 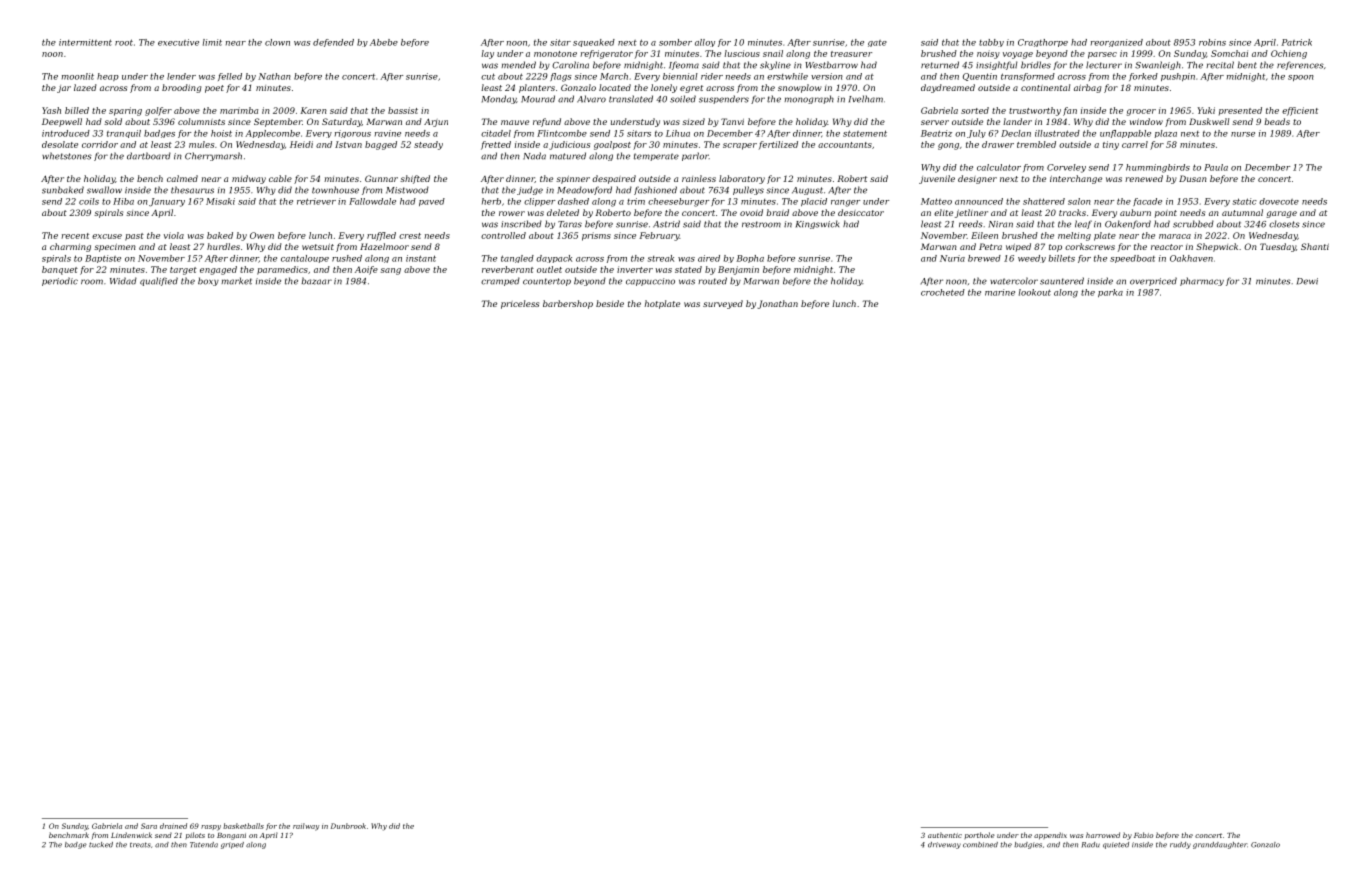 What do you see at coordinates (610, 303) in the screenshot?
I see `beside` at bounding box center [610, 303].
